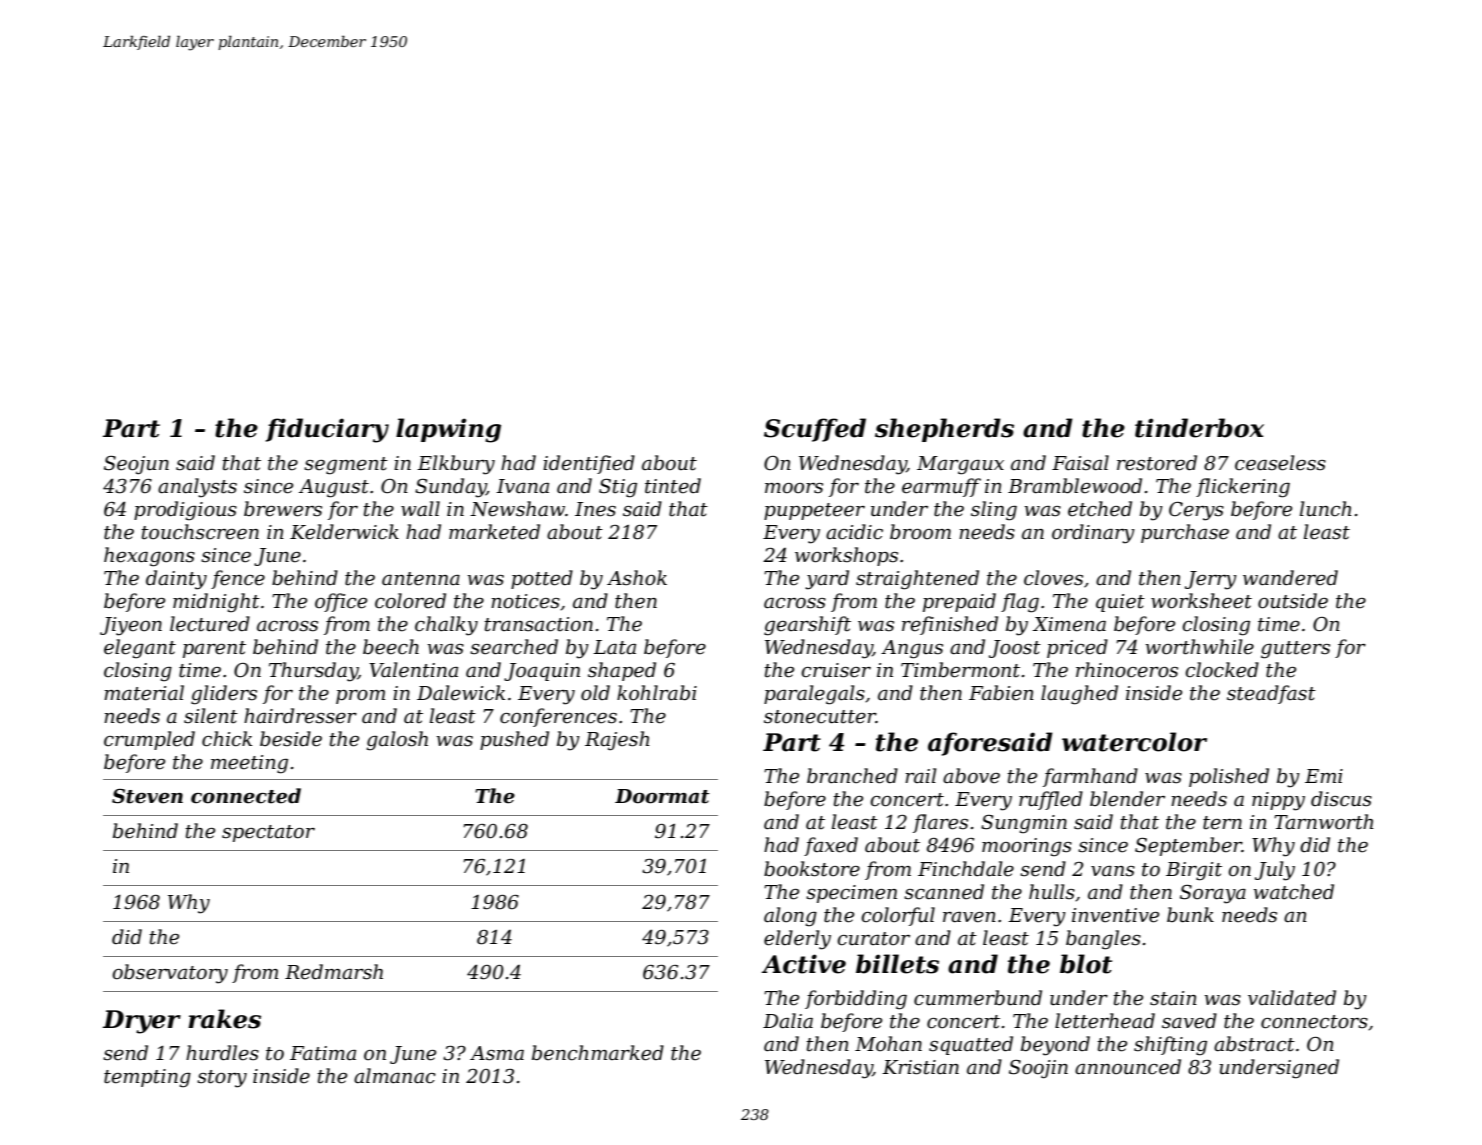  I want to click on validated, so click(1292, 998).
